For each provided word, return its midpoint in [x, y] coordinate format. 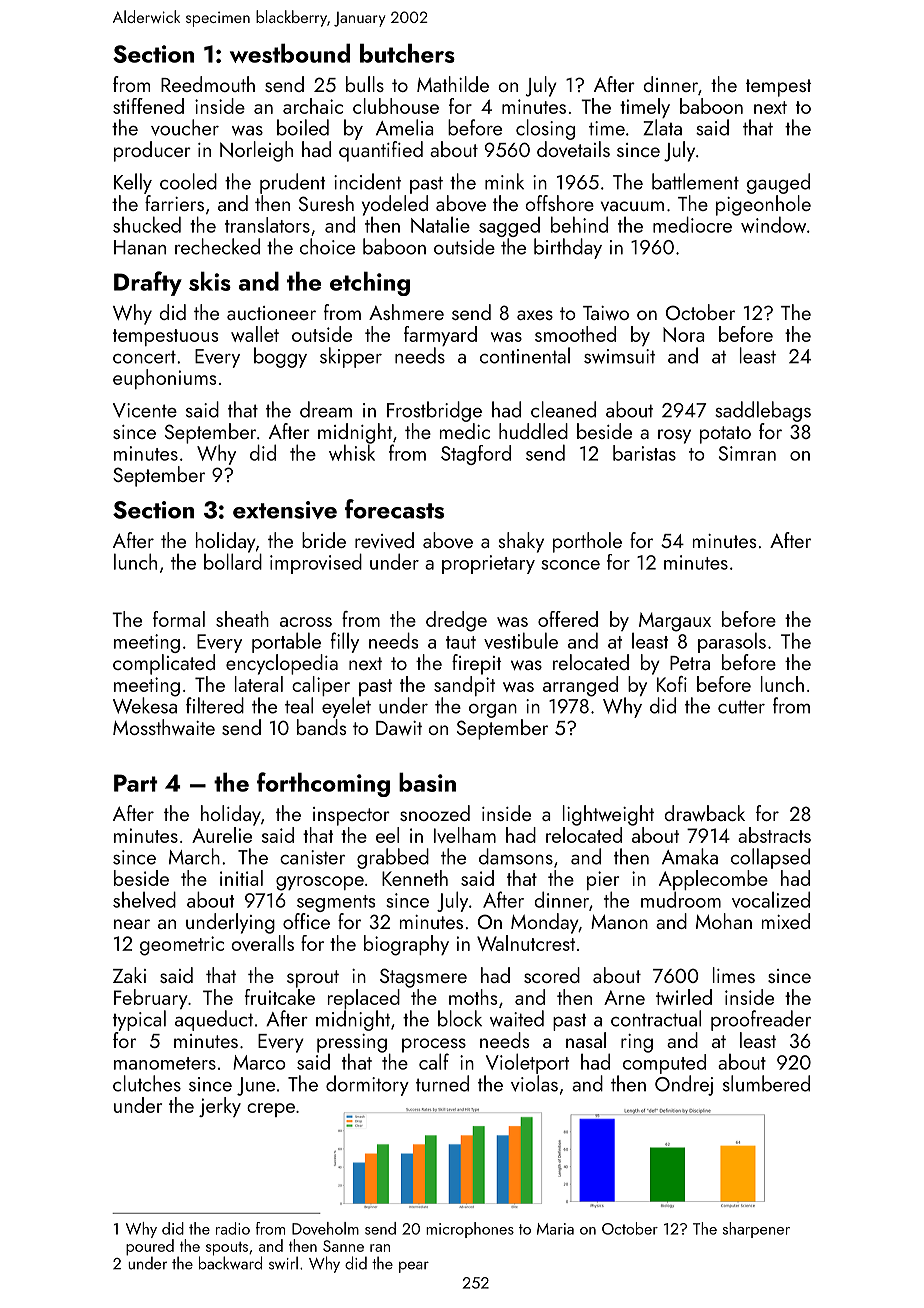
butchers [407, 53]
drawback [704, 813]
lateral [259, 684]
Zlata [662, 127]
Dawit [399, 728]
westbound [290, 53]
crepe [271, 1110]
